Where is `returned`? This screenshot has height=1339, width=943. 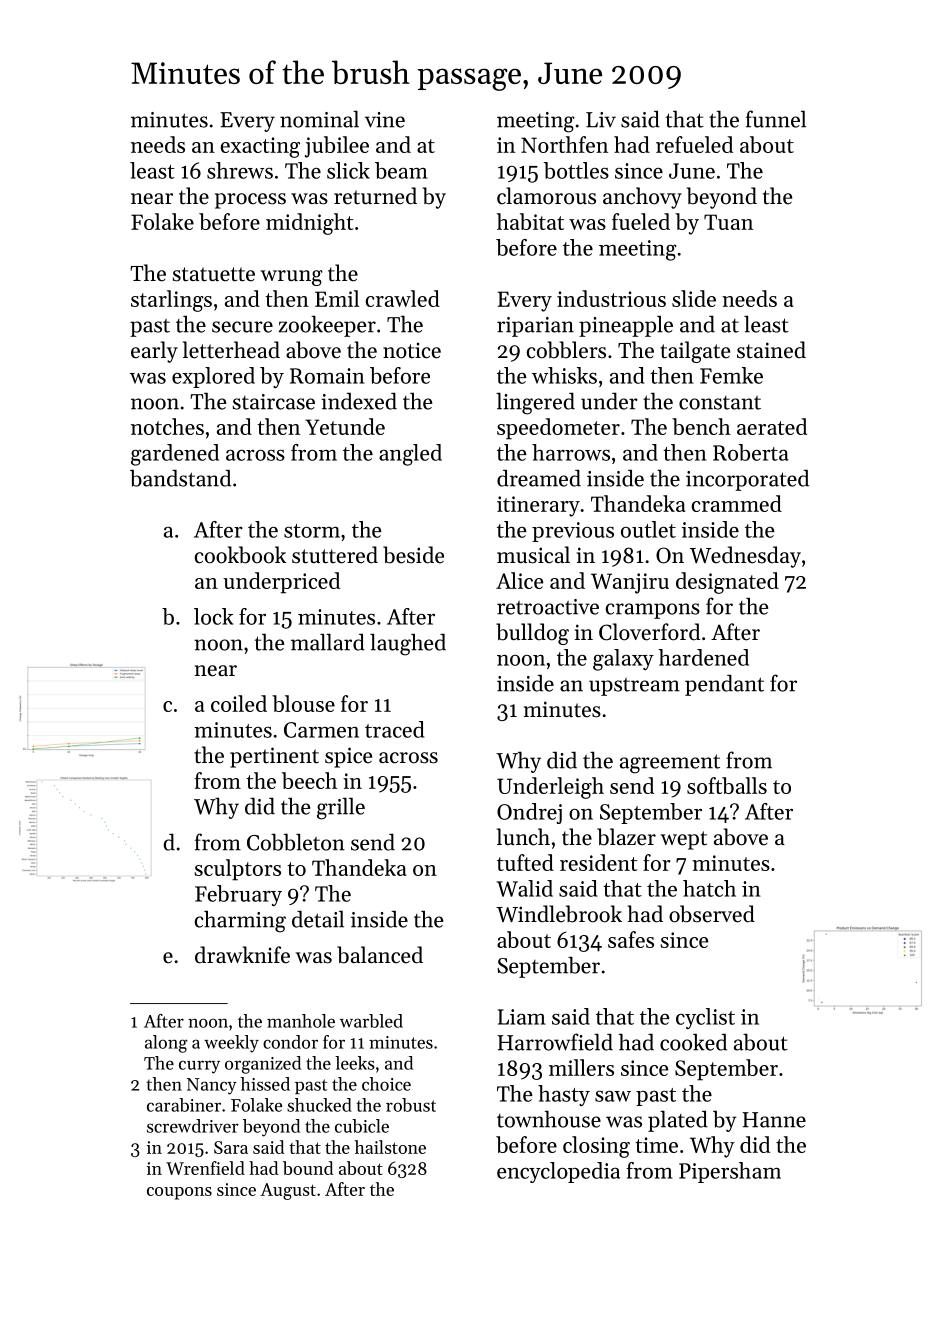
returned is located at coordinates (375, 196).
